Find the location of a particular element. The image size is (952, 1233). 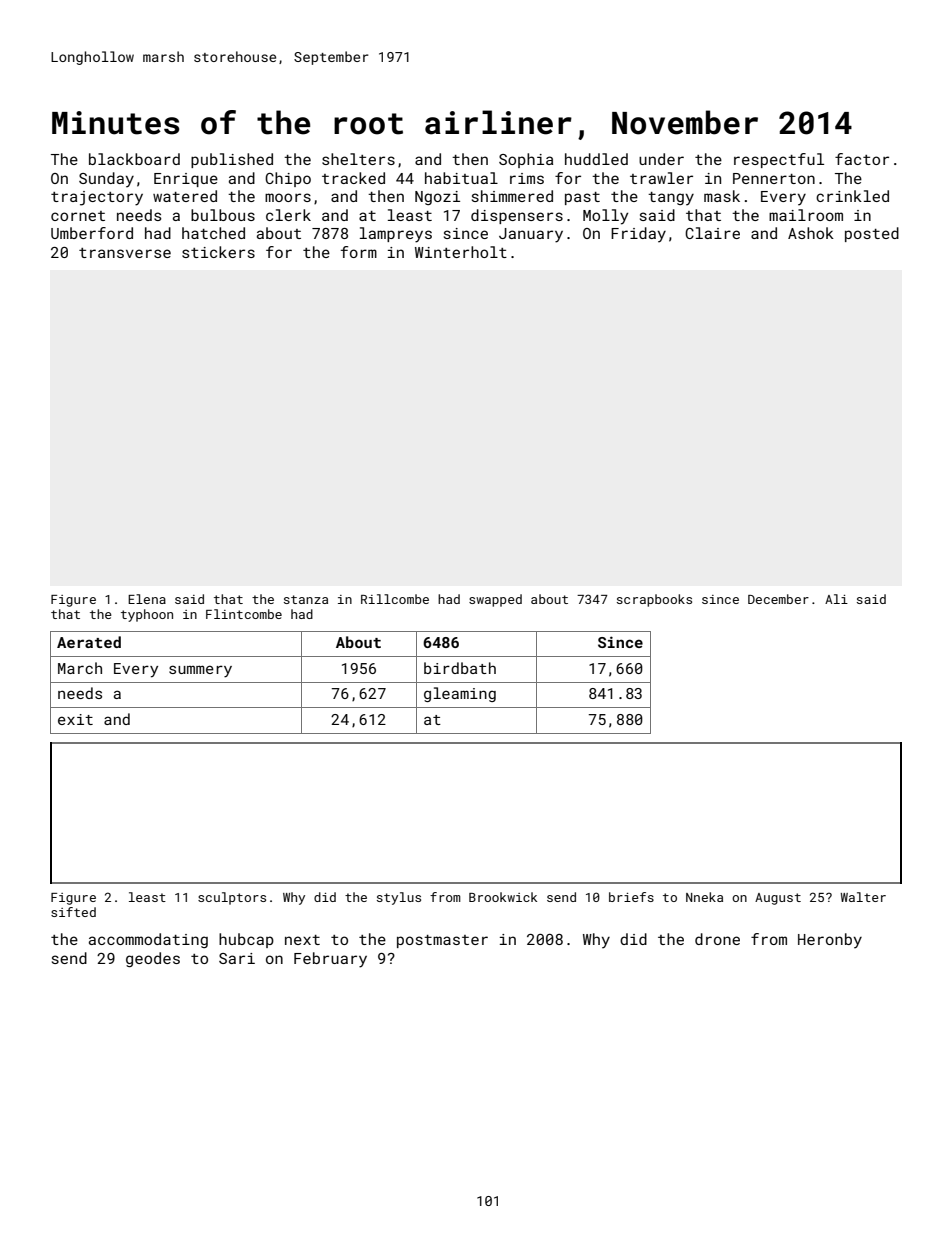

accommodating is located at coordinates (148, 940).
